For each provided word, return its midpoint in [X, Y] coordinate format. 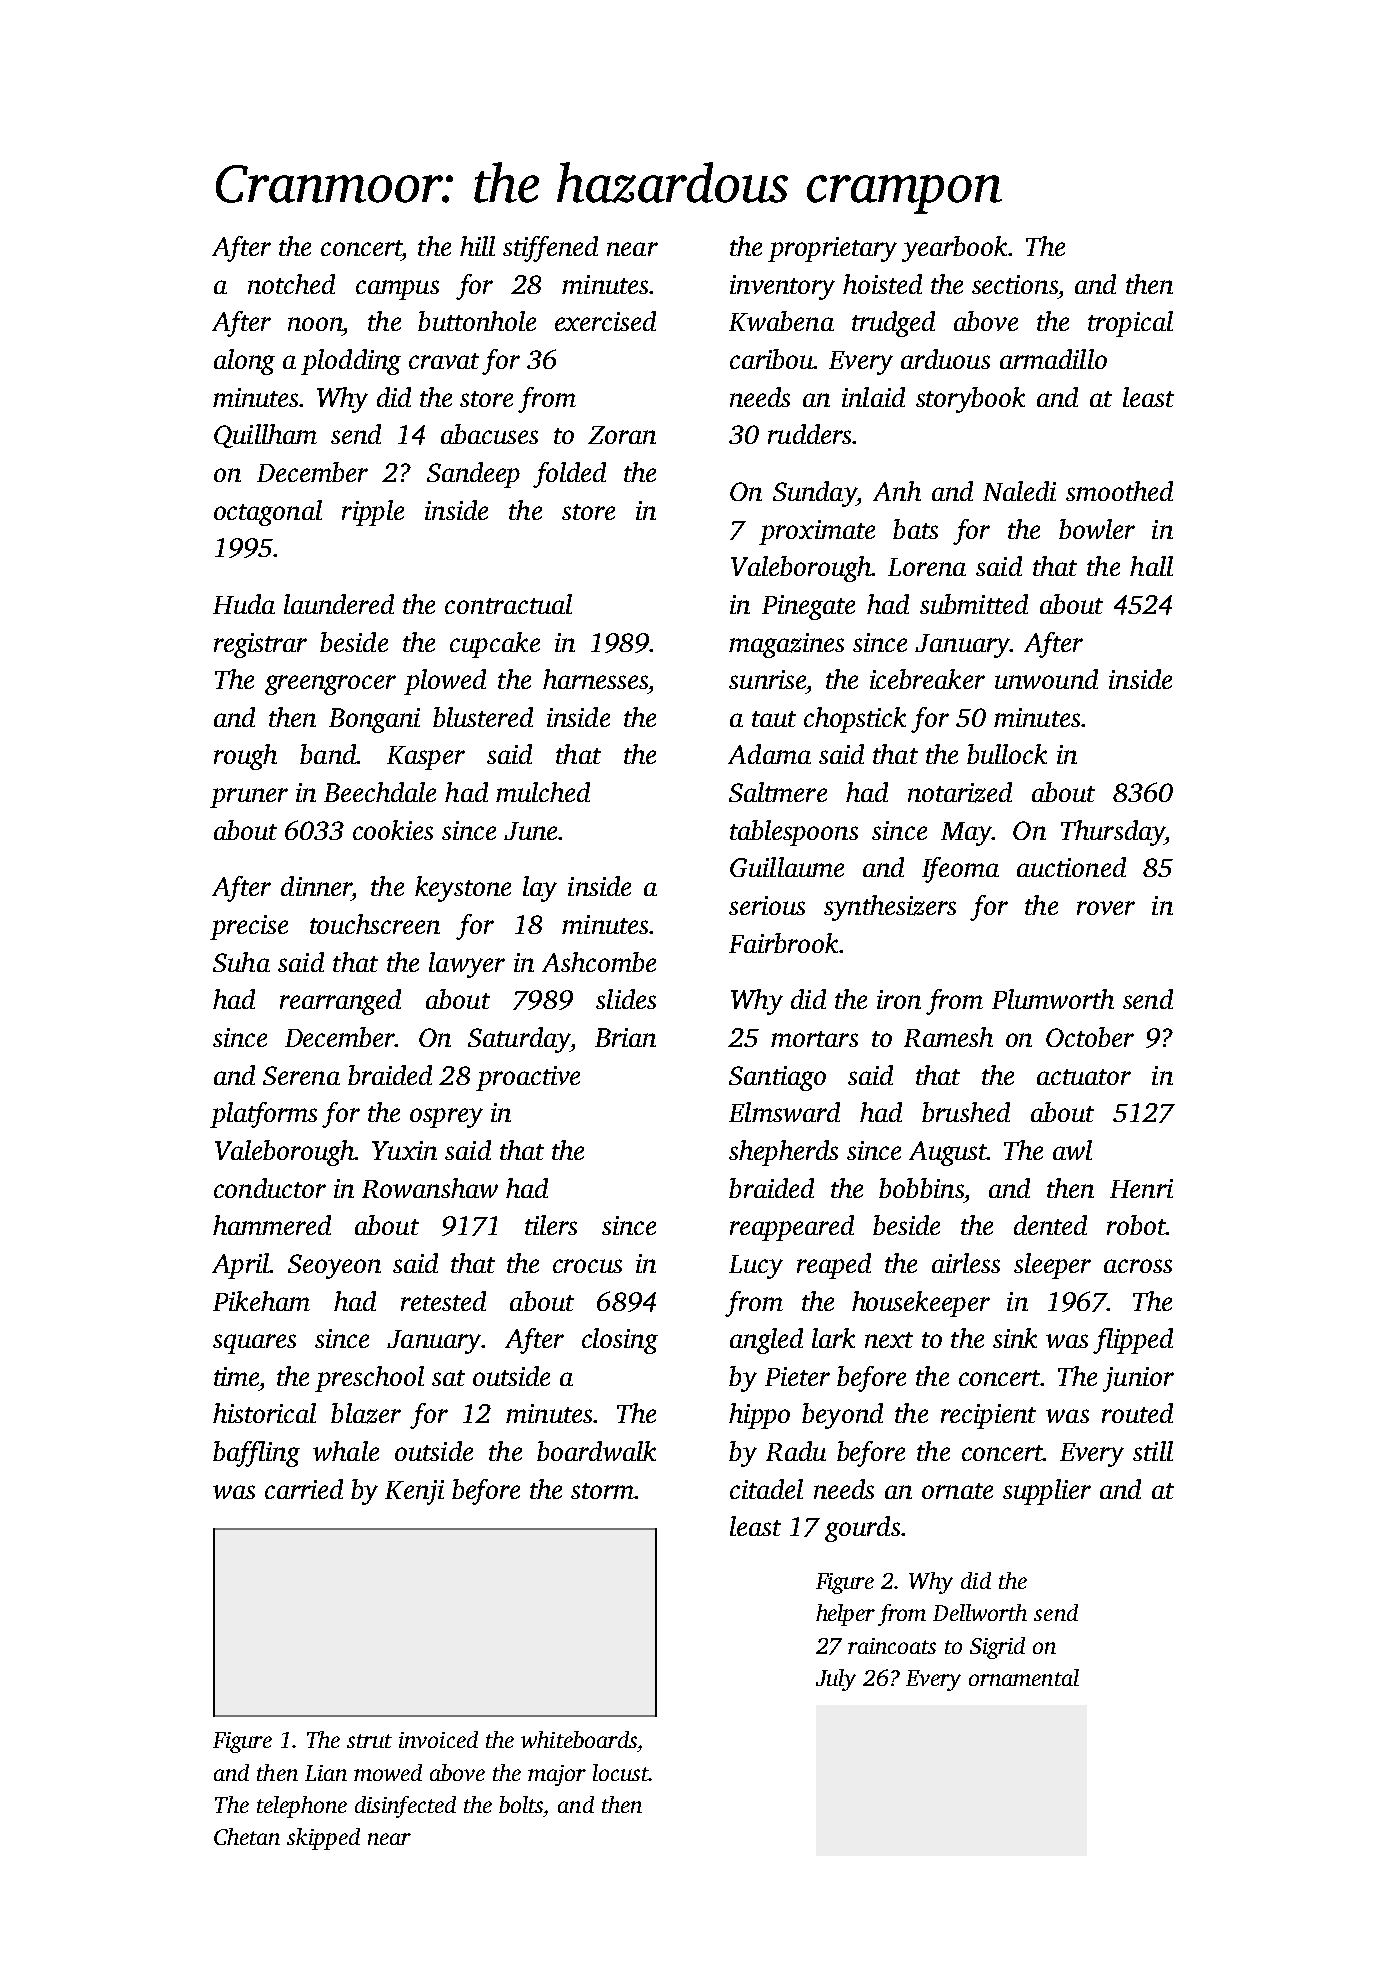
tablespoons [794, 833]
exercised [605, 321]
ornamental [1024, 1677]
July [836, 1680]
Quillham [265, 436]
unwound [1046, 679]
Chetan [247, 1836]
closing [620, 1341]
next [889, 1340]
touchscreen [375, 924]
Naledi [1019, 491]
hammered [272, 1225]
